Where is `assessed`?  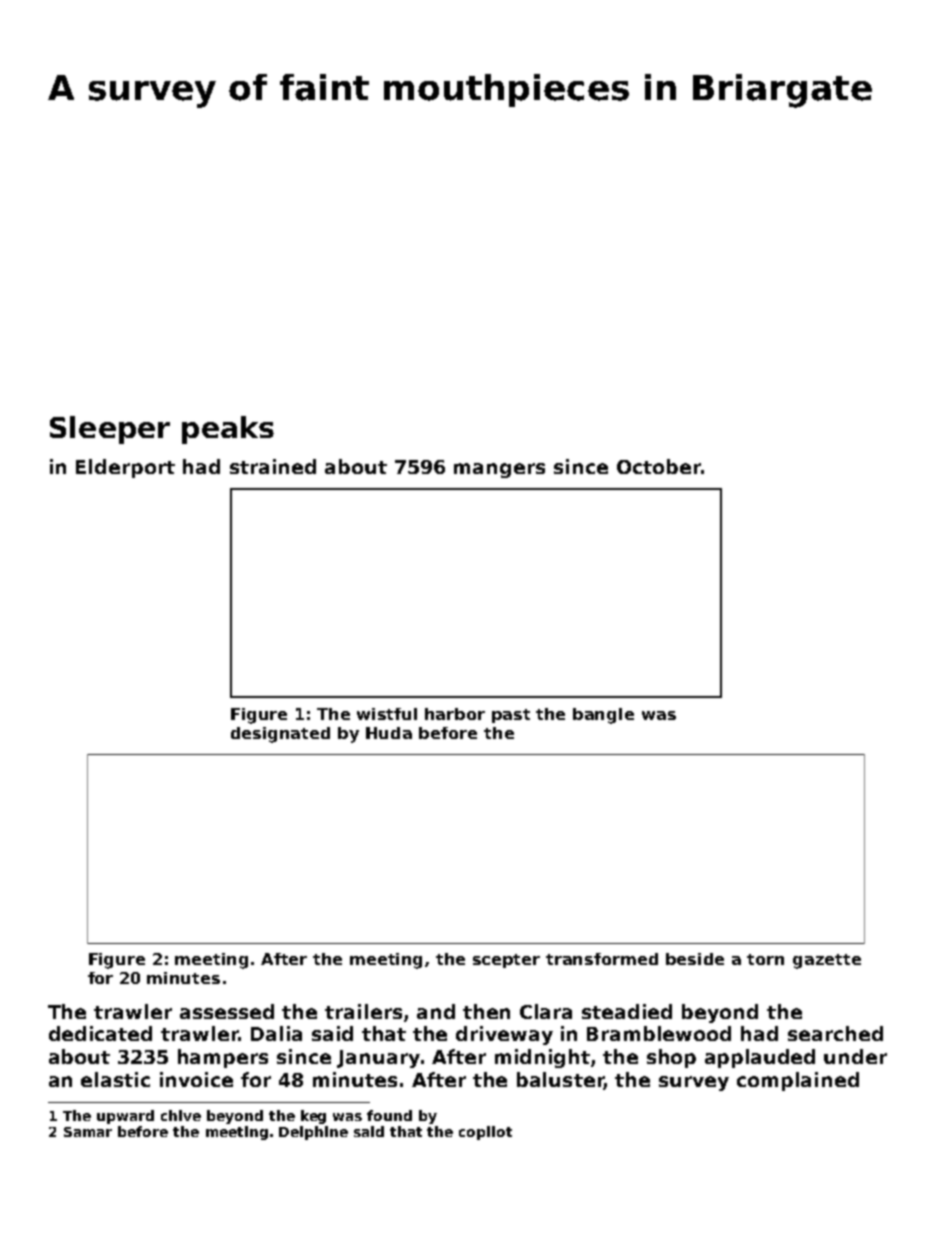 assessed is located at coordinates (227, 1011).
